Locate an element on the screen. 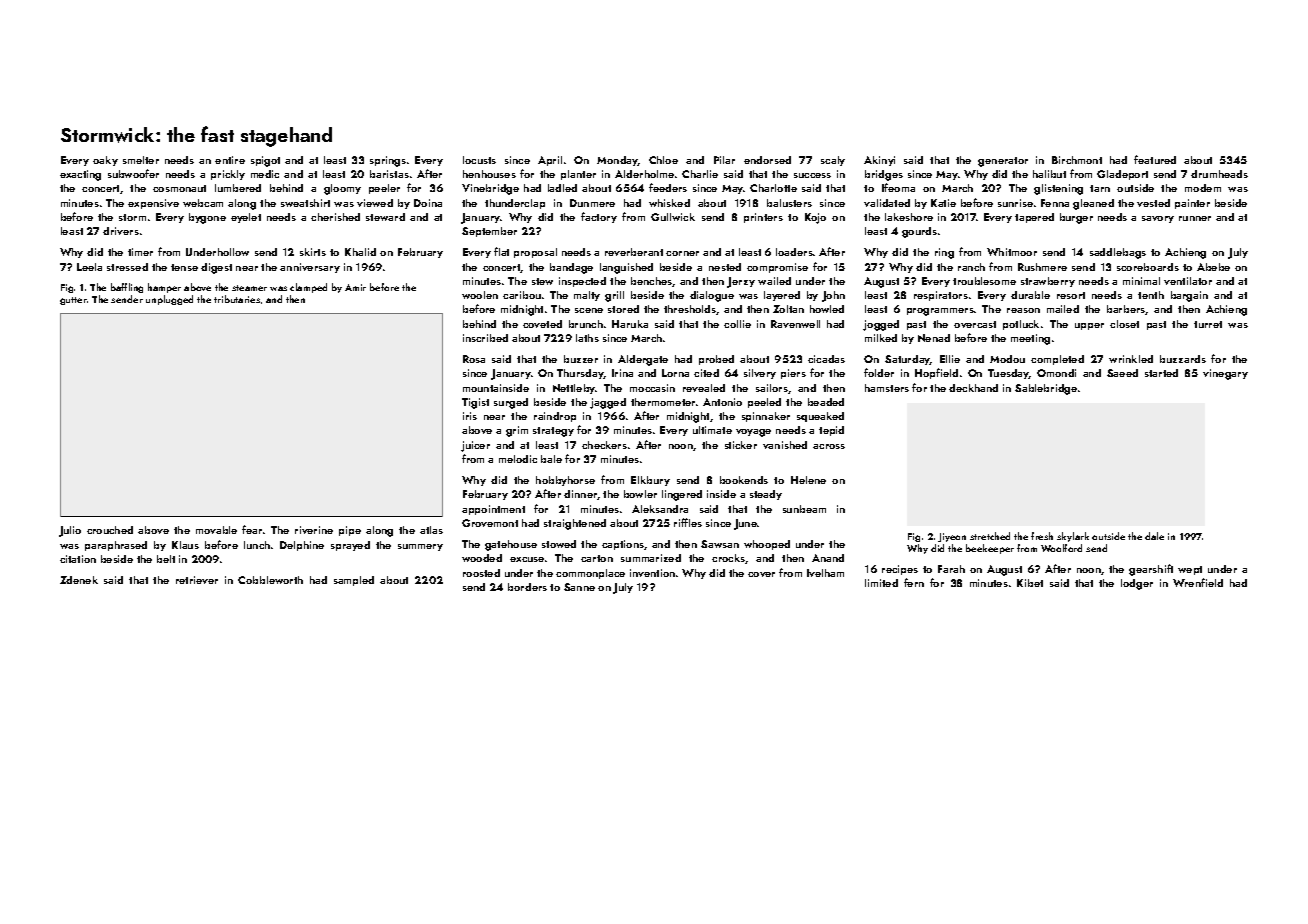 The image size is (1308, 924). webcam is located at coordinates (203, 203).
